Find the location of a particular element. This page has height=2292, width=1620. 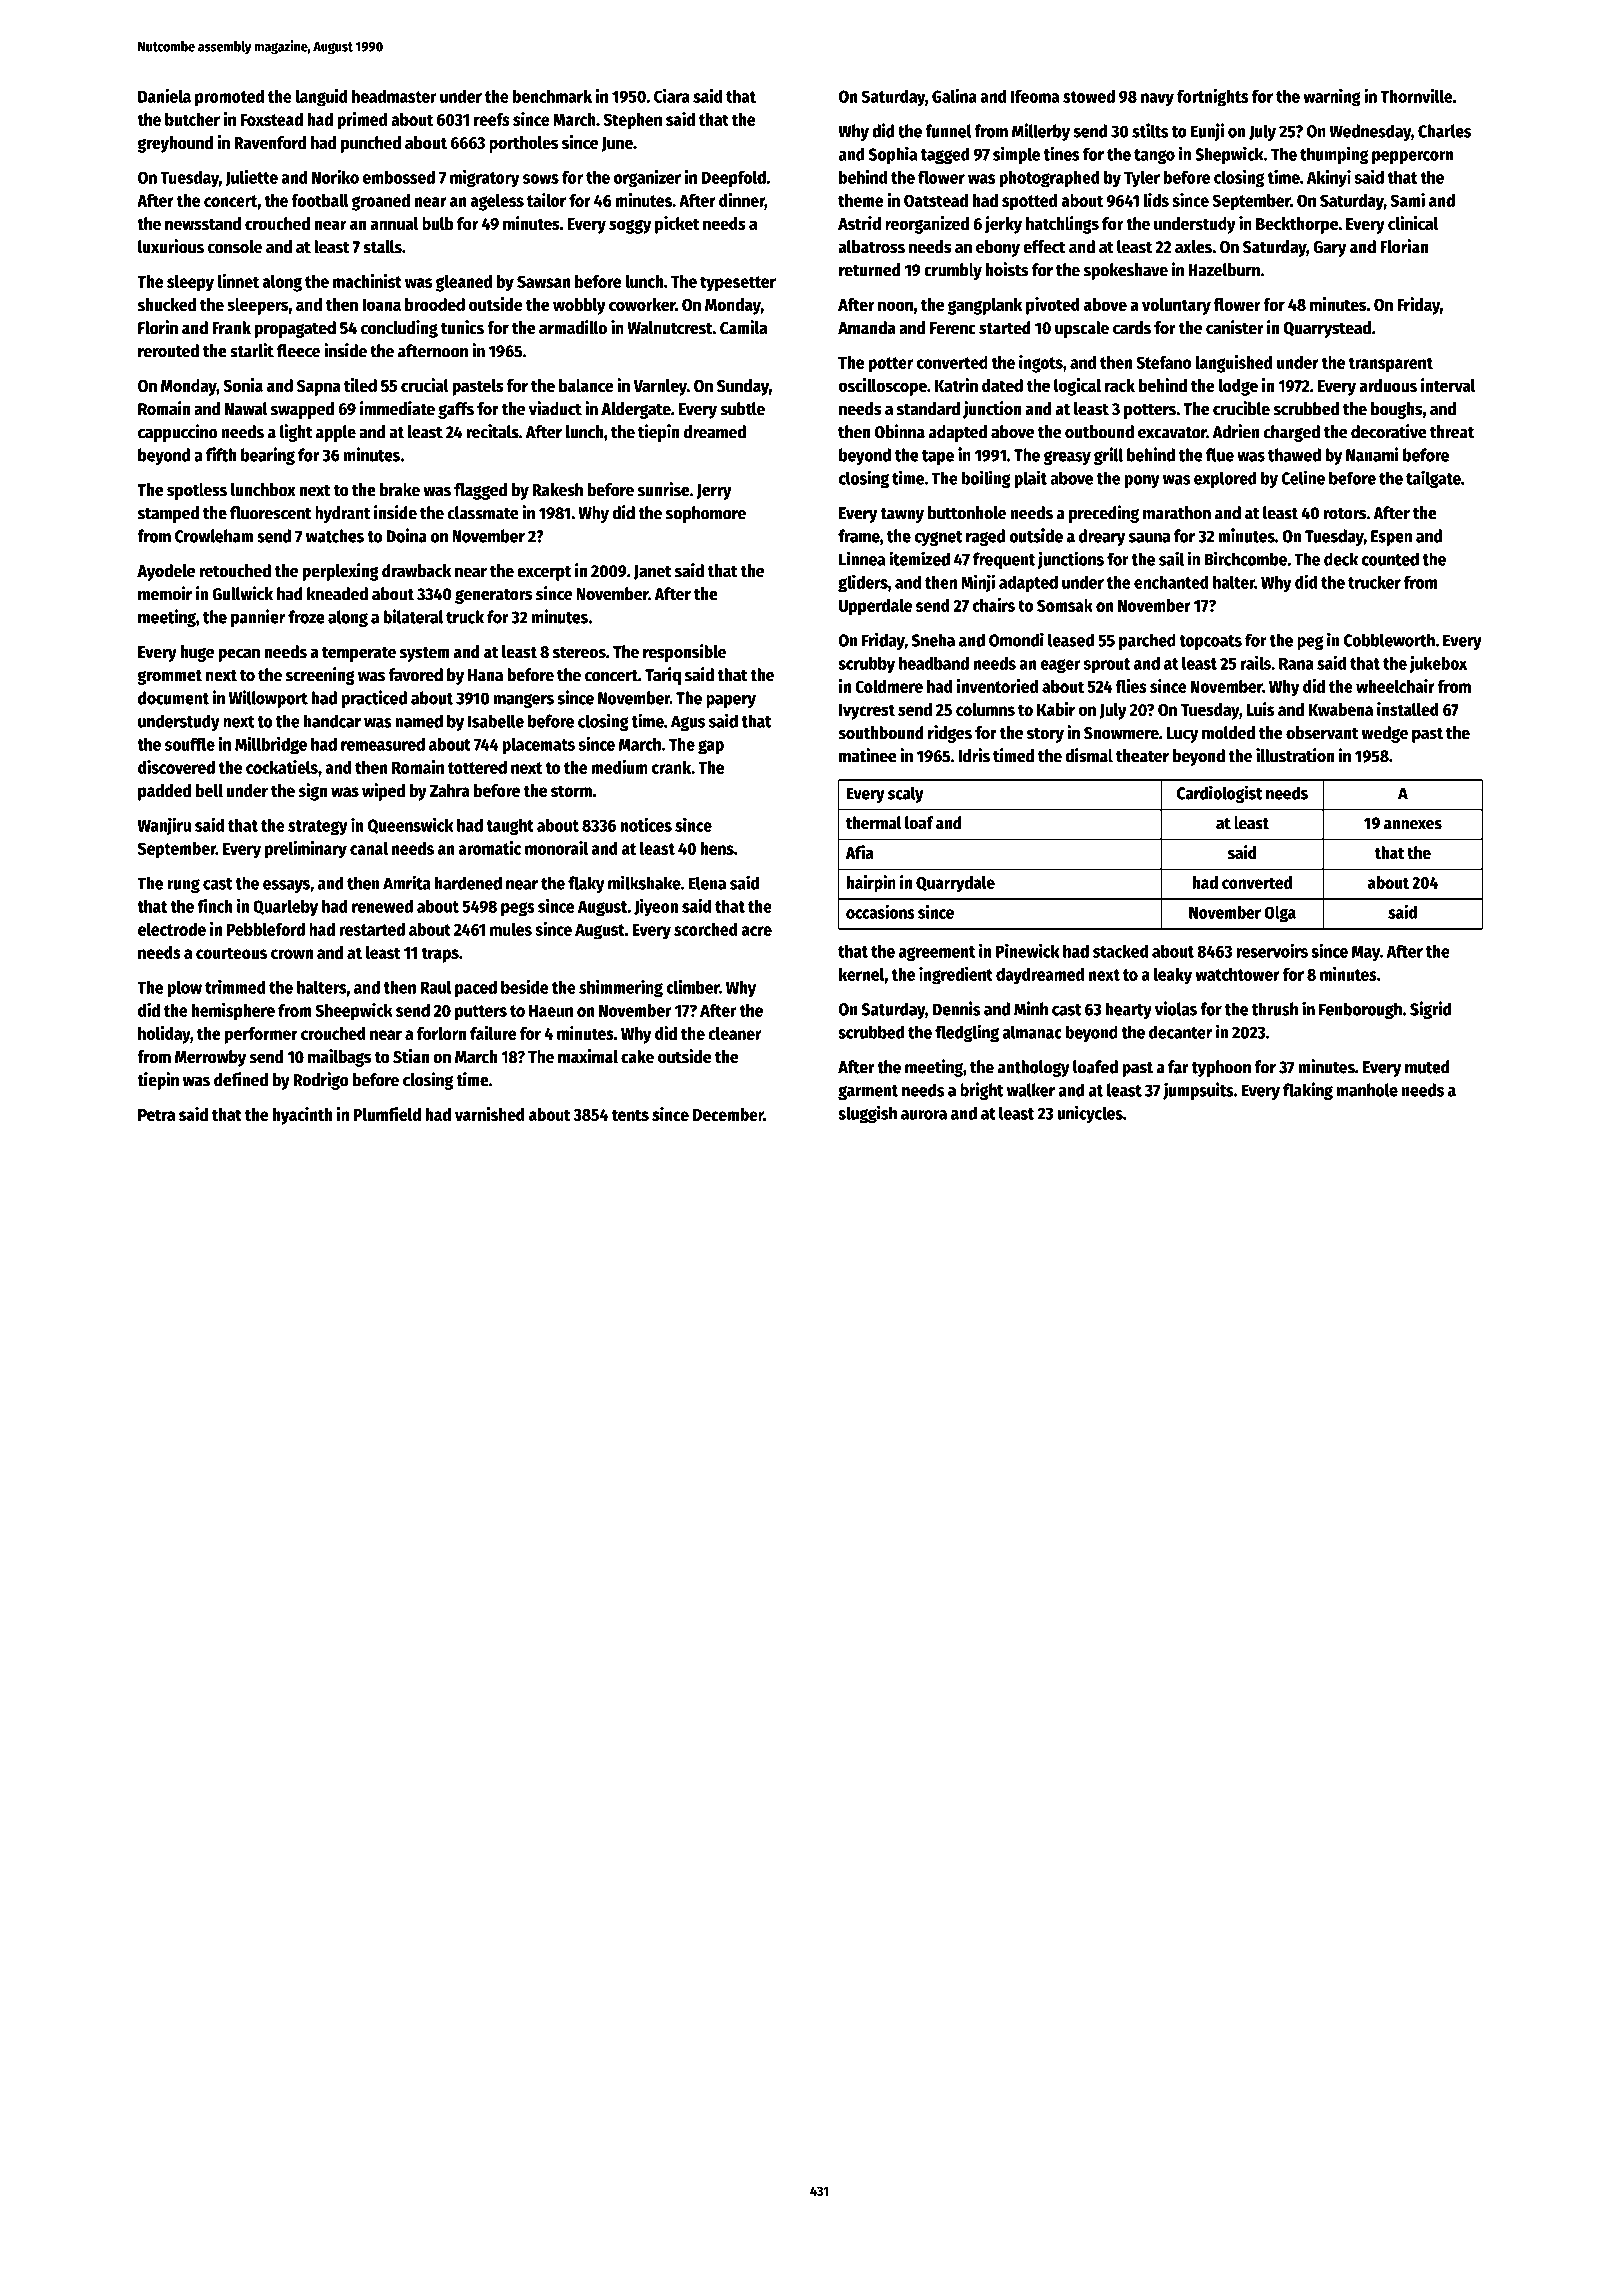

wedge is located at coordinates (1384, 734).
